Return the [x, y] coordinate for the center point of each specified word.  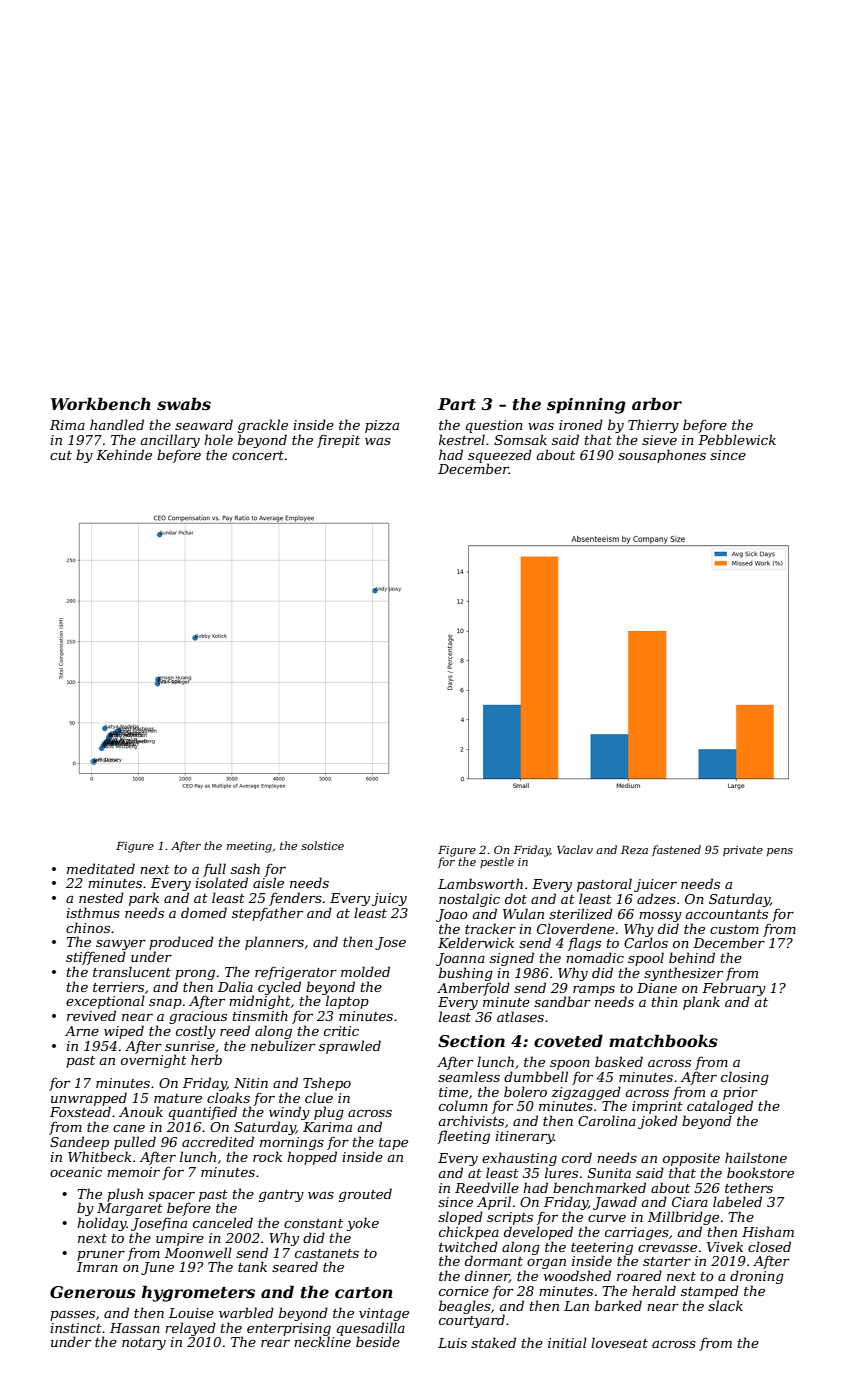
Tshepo [327, 1084]
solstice [322, 845]
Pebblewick [737, 439]
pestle [497, 862]
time [453, 1092]
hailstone [756, 1157]
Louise [191, 1313]
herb [206, 1059]
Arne [82, 1031]
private [743, 851]
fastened [676, 850]
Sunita [609, 1173]
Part [457, 404]
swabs [184, 403]
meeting [249, 847]
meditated [101, 868]
